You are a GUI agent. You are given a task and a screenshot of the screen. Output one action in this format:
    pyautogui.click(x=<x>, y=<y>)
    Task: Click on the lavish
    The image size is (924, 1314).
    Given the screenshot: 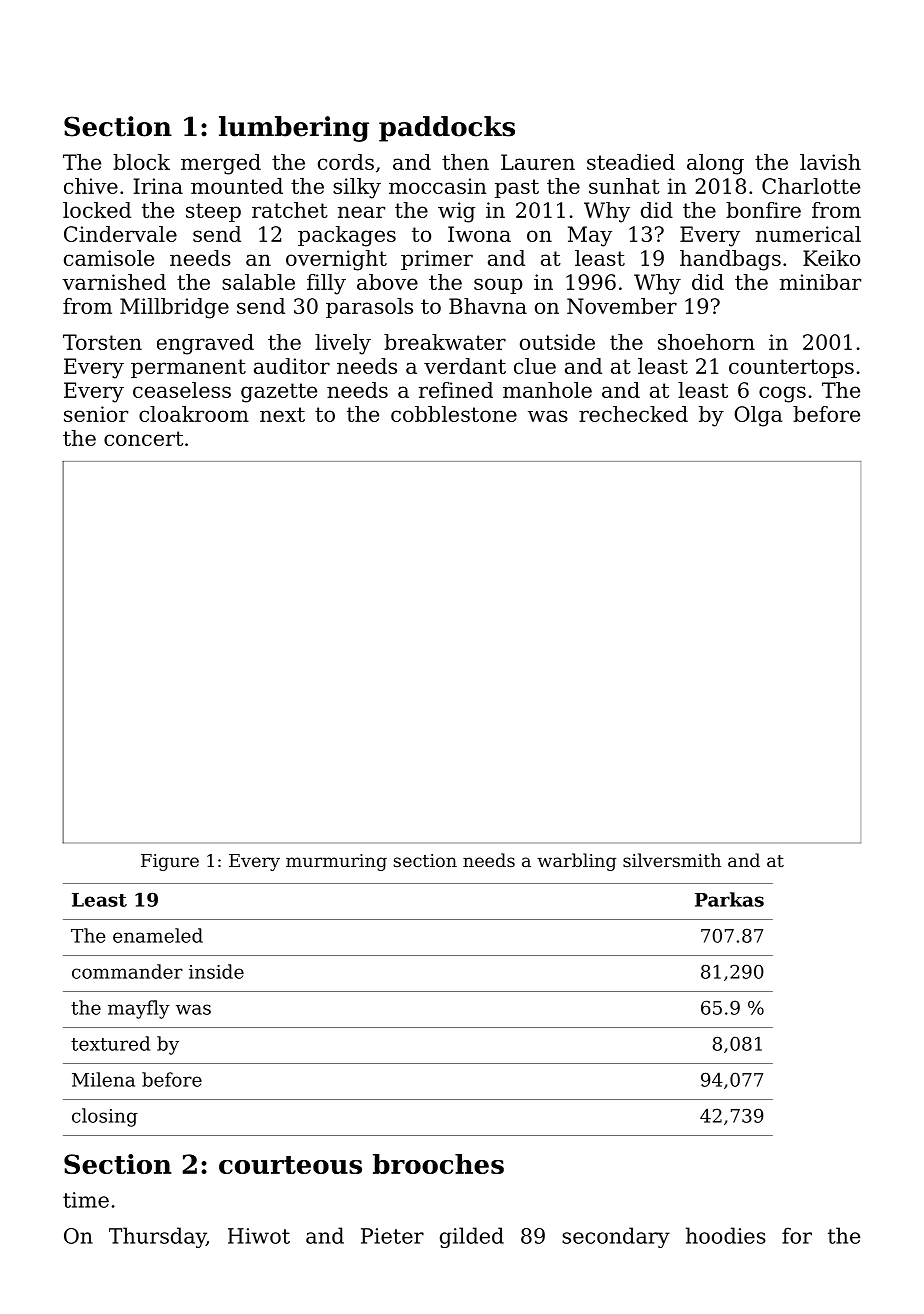 What is the action you would take?
    pyautogui.click(x=830, y=162)
